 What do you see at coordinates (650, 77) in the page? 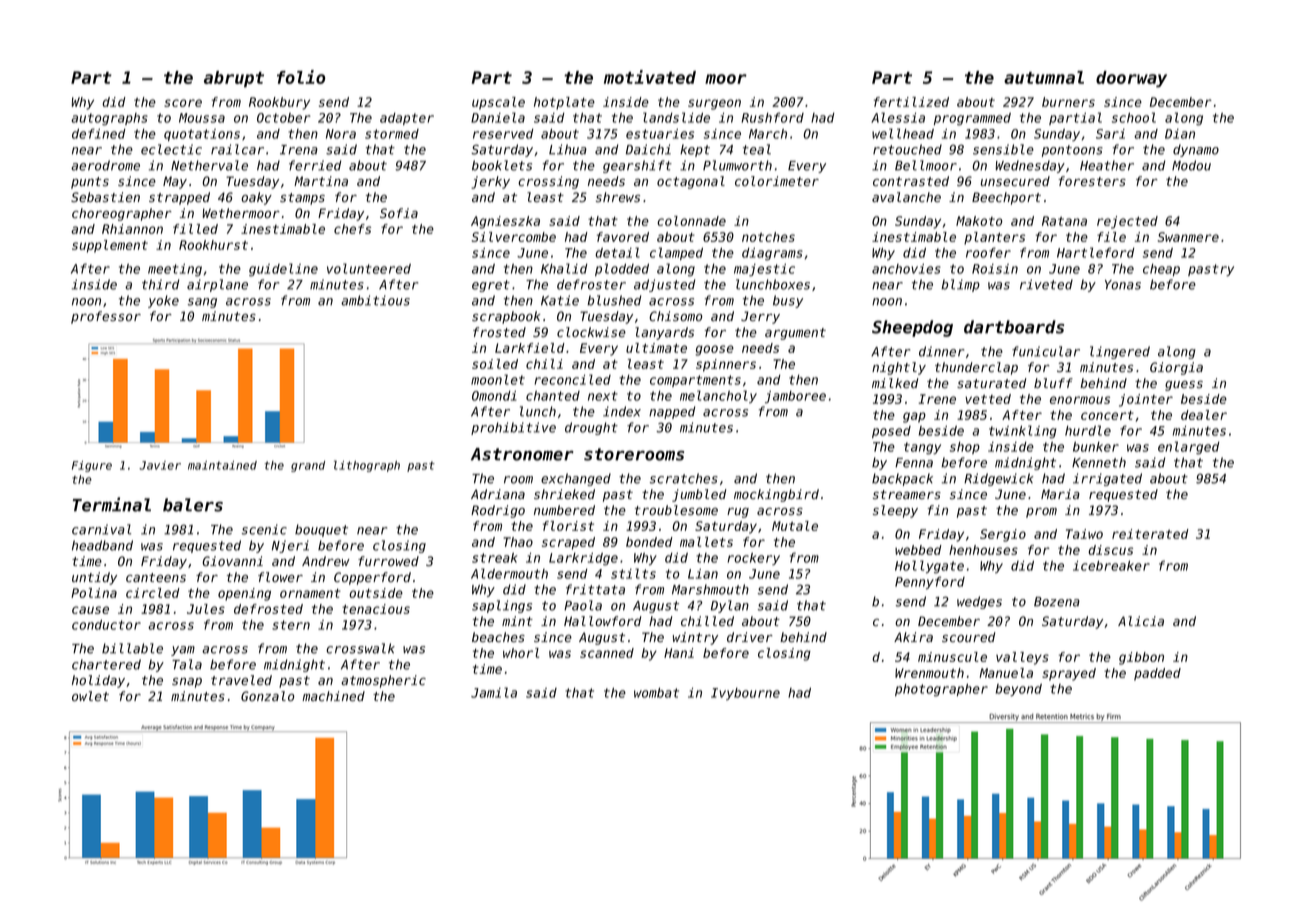
I see `motivated` at bounding box center [650, 77].
